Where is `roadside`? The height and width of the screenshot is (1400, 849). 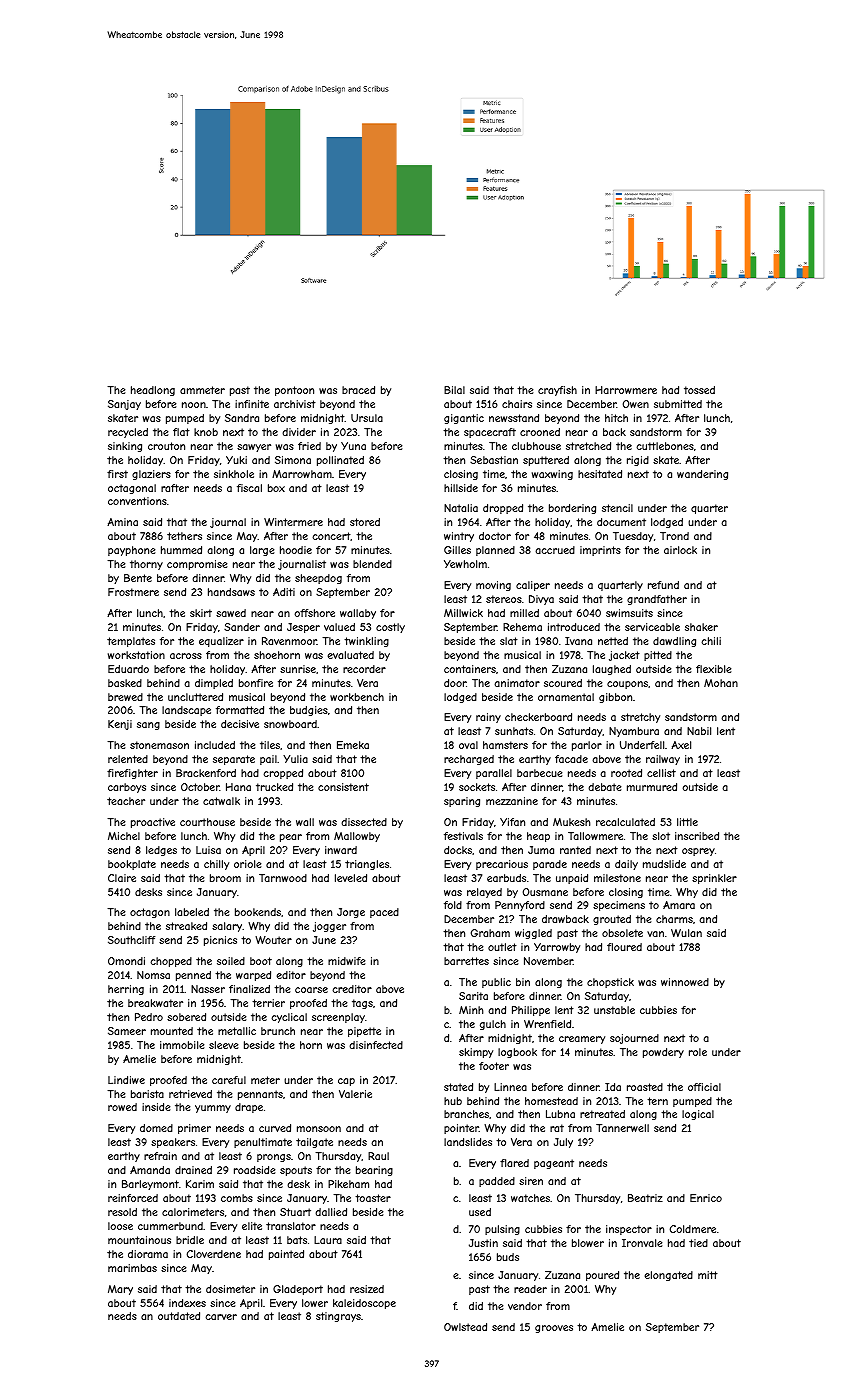 roadside is located at coordinates (254, 1170).
